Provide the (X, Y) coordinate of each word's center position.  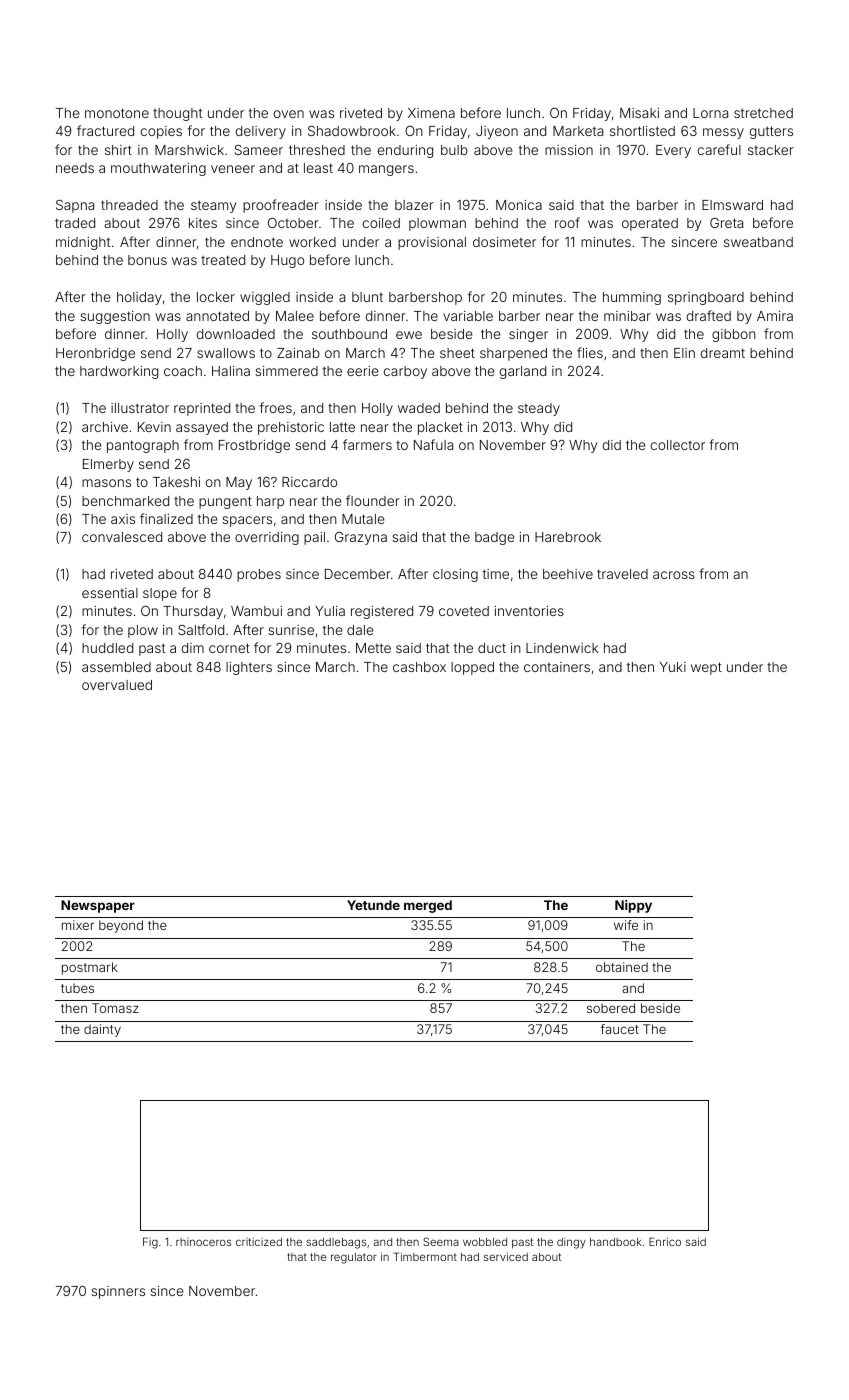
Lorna (710, 113)
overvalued (117, 685)
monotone (117, 113)
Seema (441, 1241)
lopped (472, 668)
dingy (571, 1243)
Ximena (431, 113)
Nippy (633, 906)
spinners (118, 1292)
